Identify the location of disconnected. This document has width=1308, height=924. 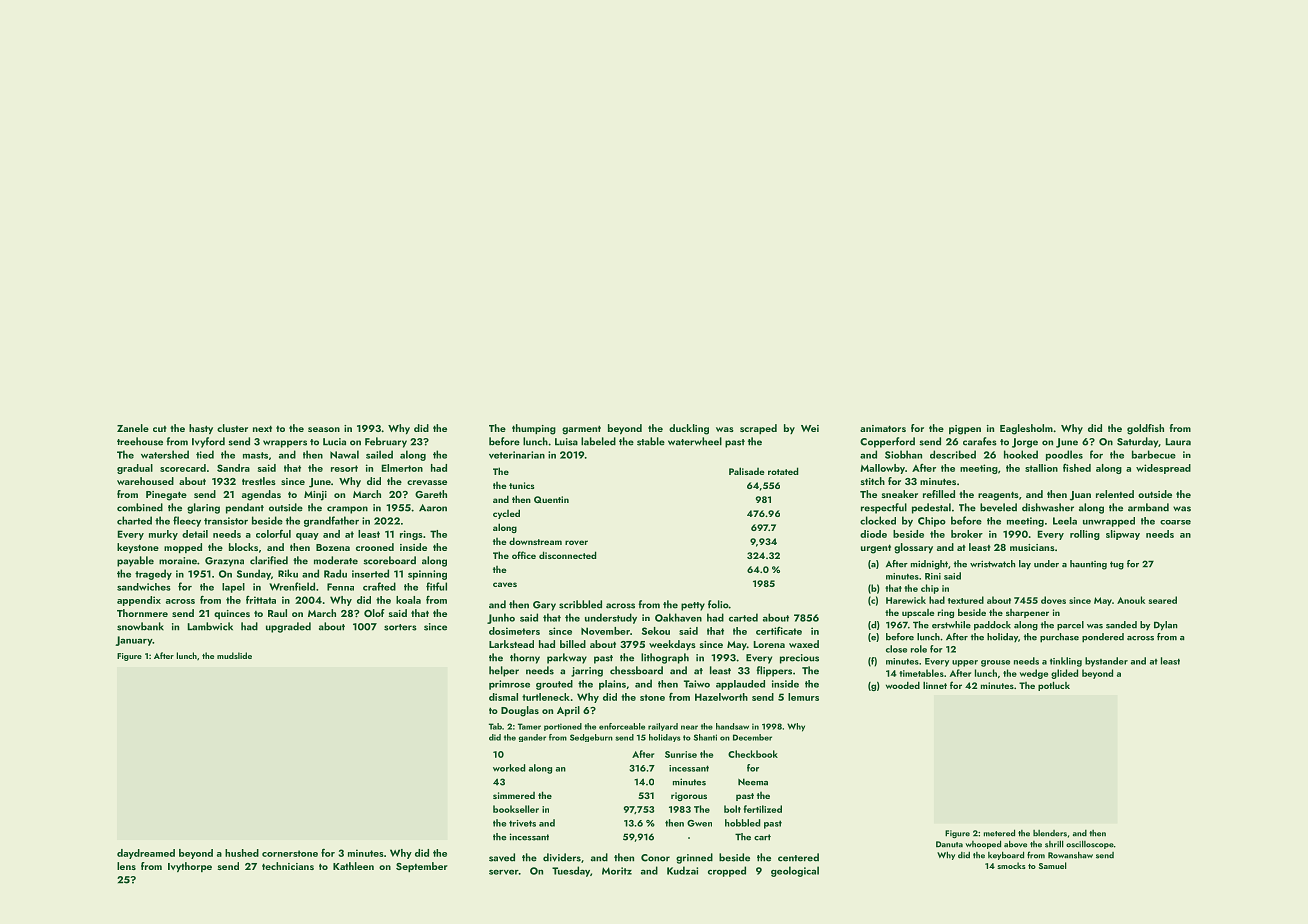
(568, 555).
